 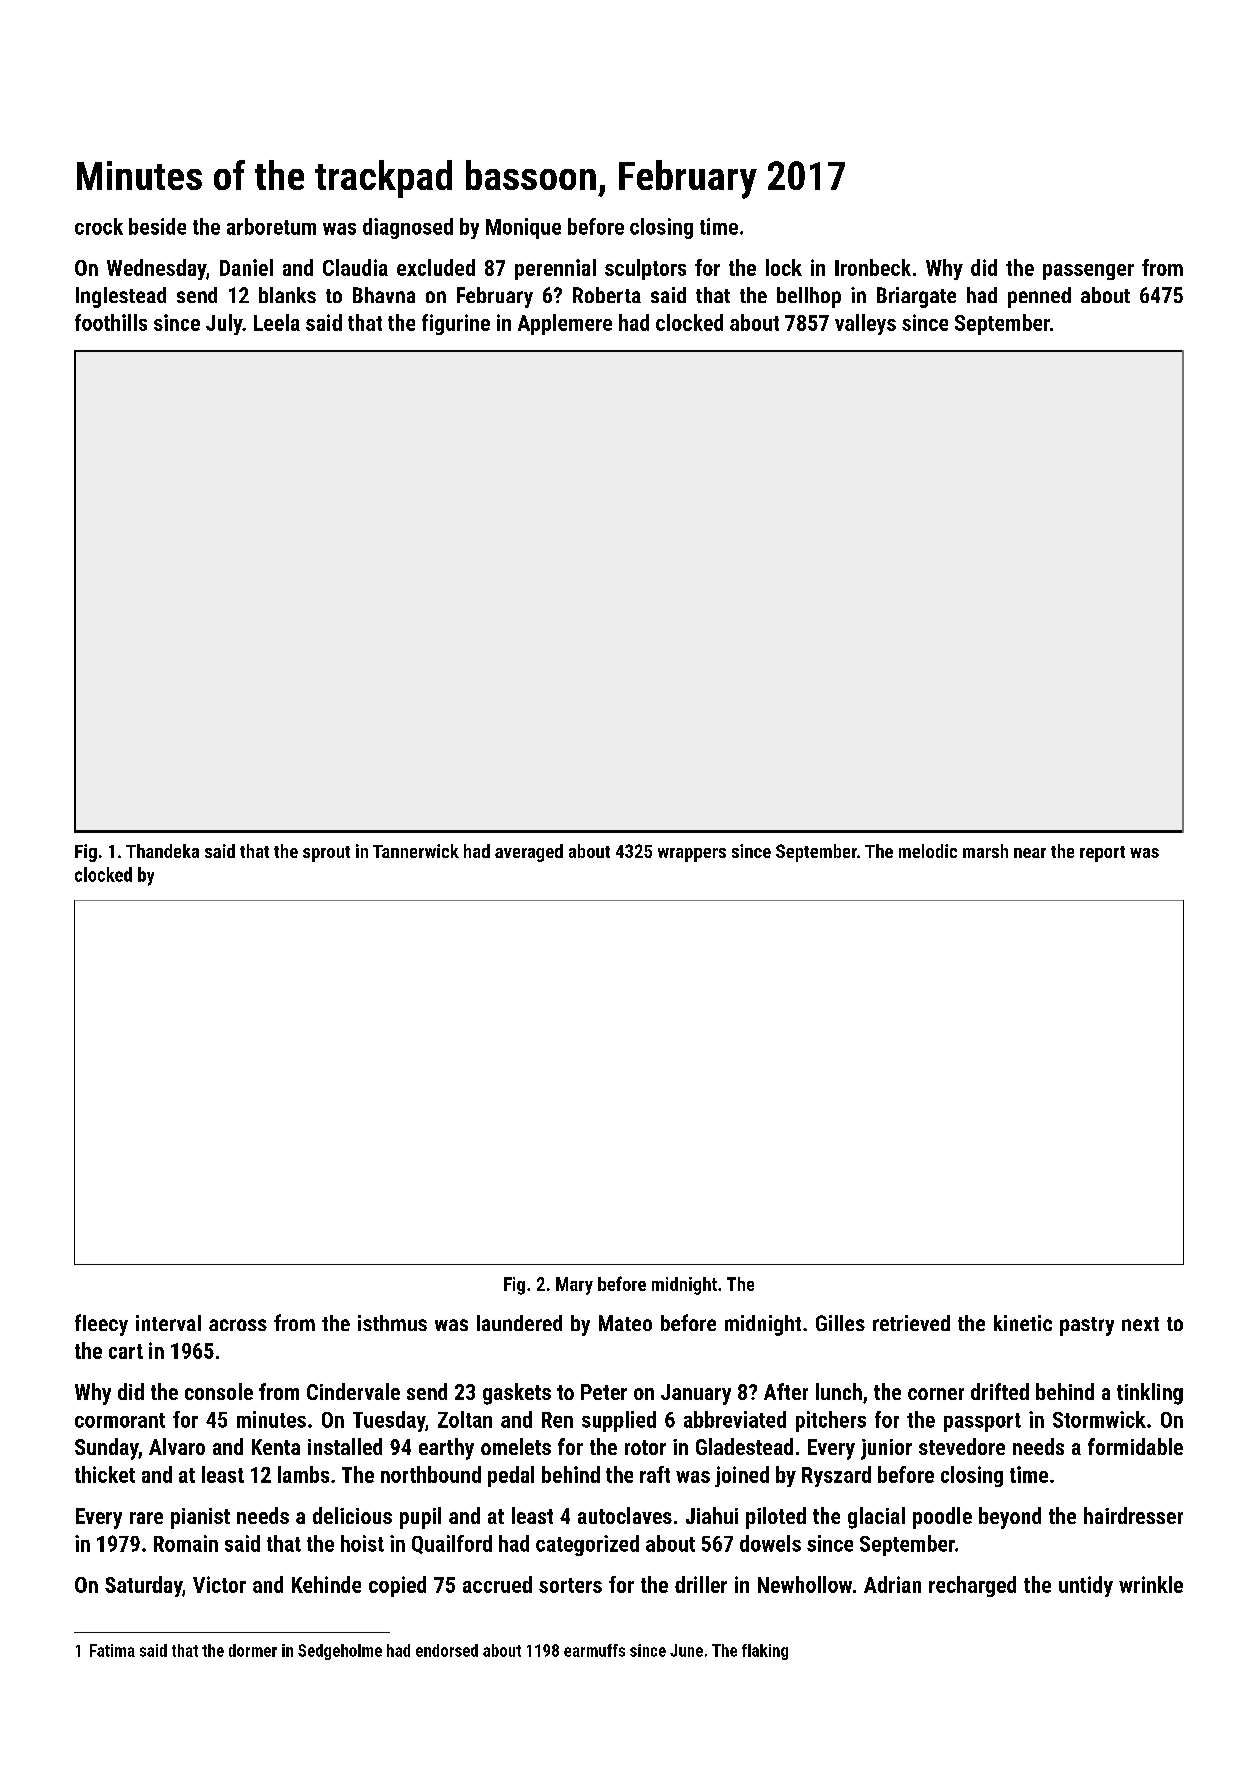 What do you see at coordinates (765, 1652) in the screenshot?
I see `flaking` at bounding box center [765, 1652].
